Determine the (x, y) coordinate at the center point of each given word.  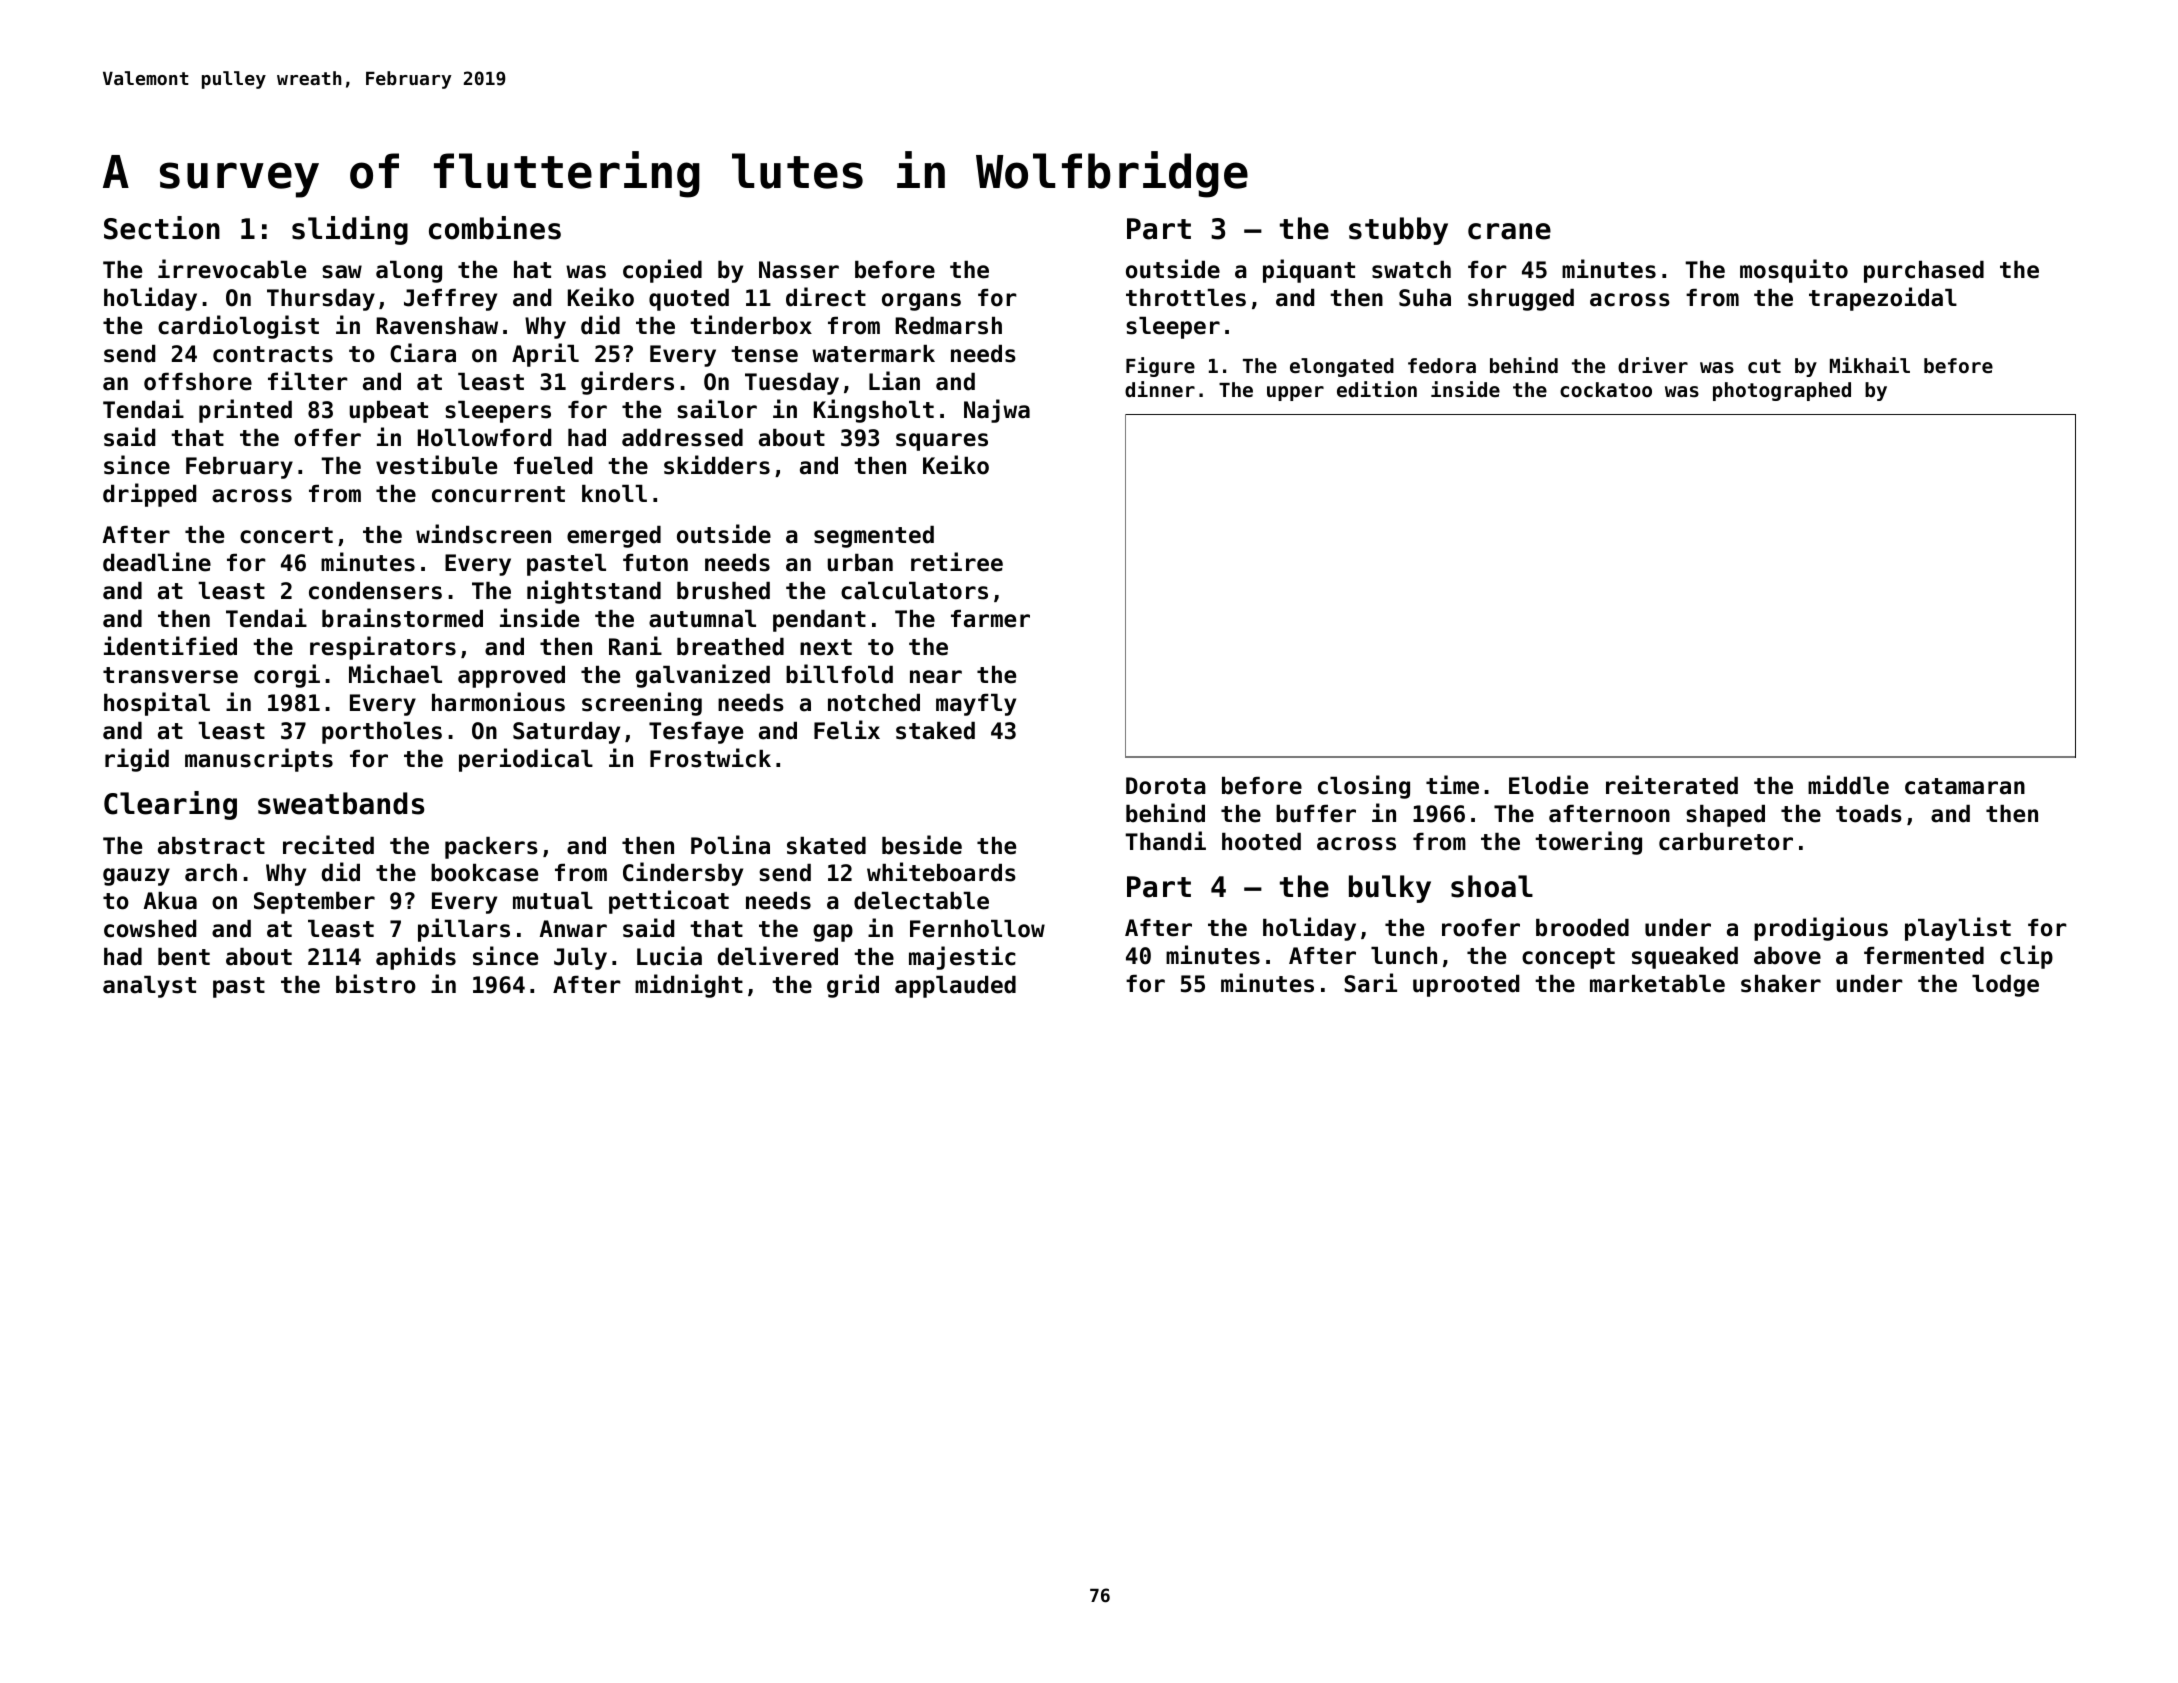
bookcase (484, 873)
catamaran (1965, 786)
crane (1509, 231)
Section (162, 228)
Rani (635, 646)
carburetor (1726, 842)
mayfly (976, 705)
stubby (1398, 231)
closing (1364, 787)
